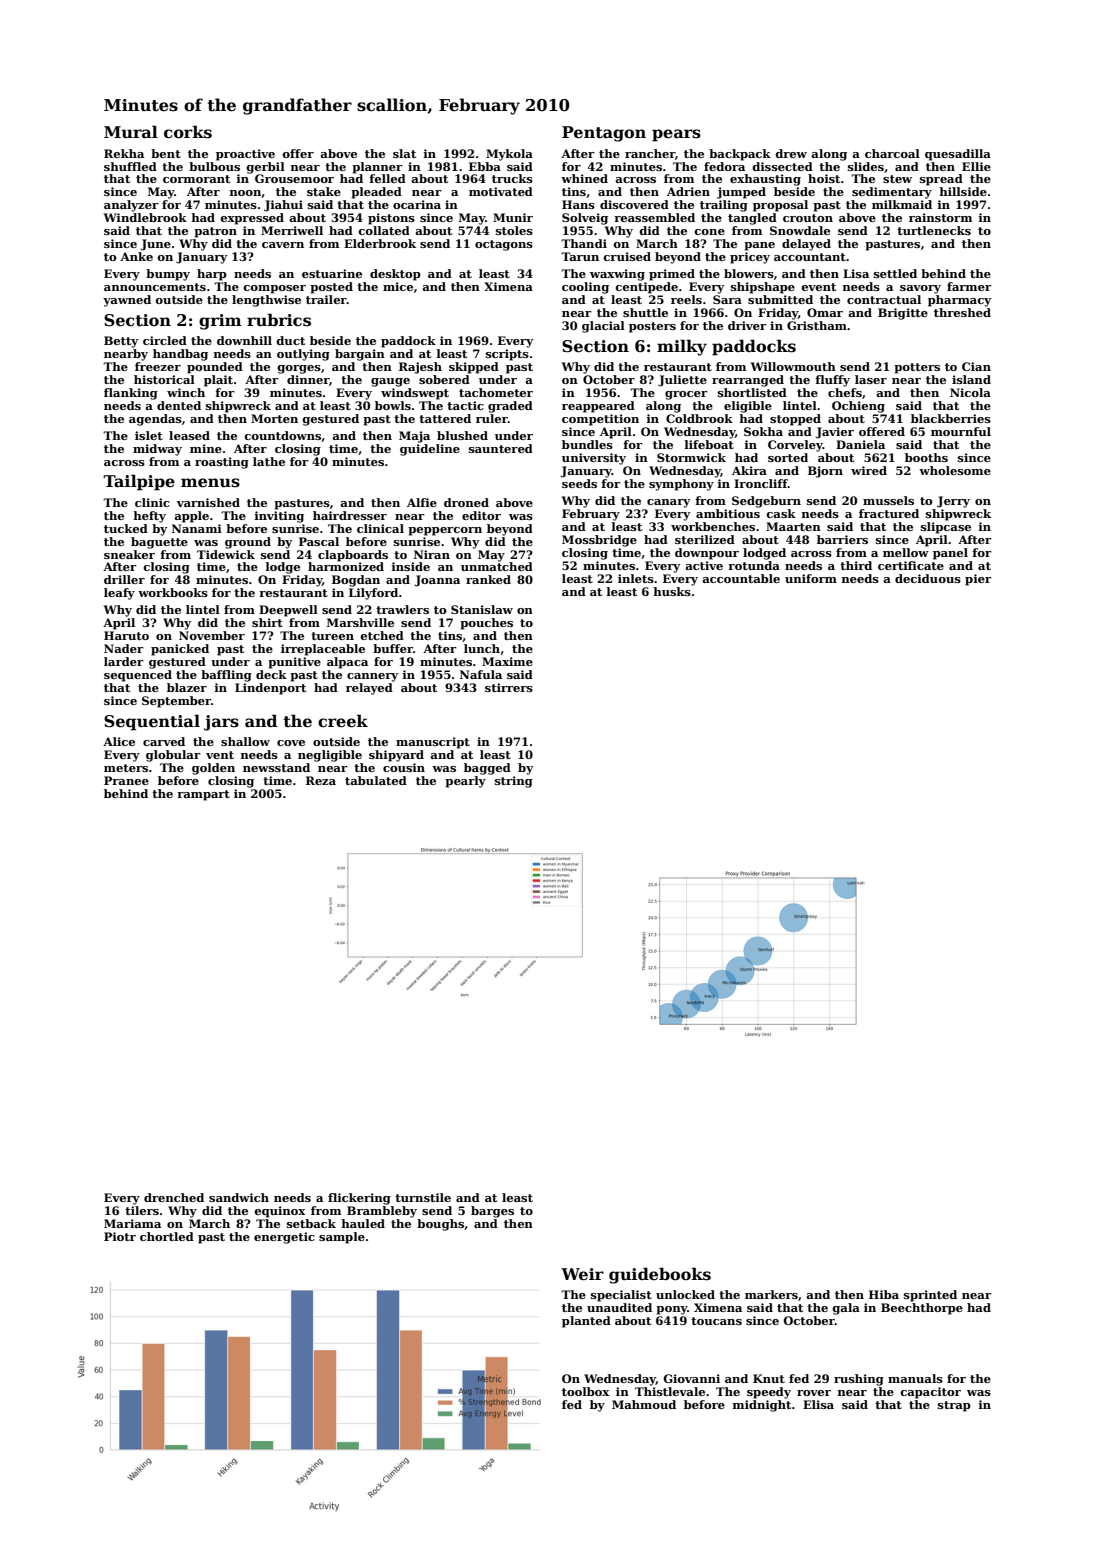 The image size is (1095, 1548). I want to click on alpaca, so click(347, 663).
